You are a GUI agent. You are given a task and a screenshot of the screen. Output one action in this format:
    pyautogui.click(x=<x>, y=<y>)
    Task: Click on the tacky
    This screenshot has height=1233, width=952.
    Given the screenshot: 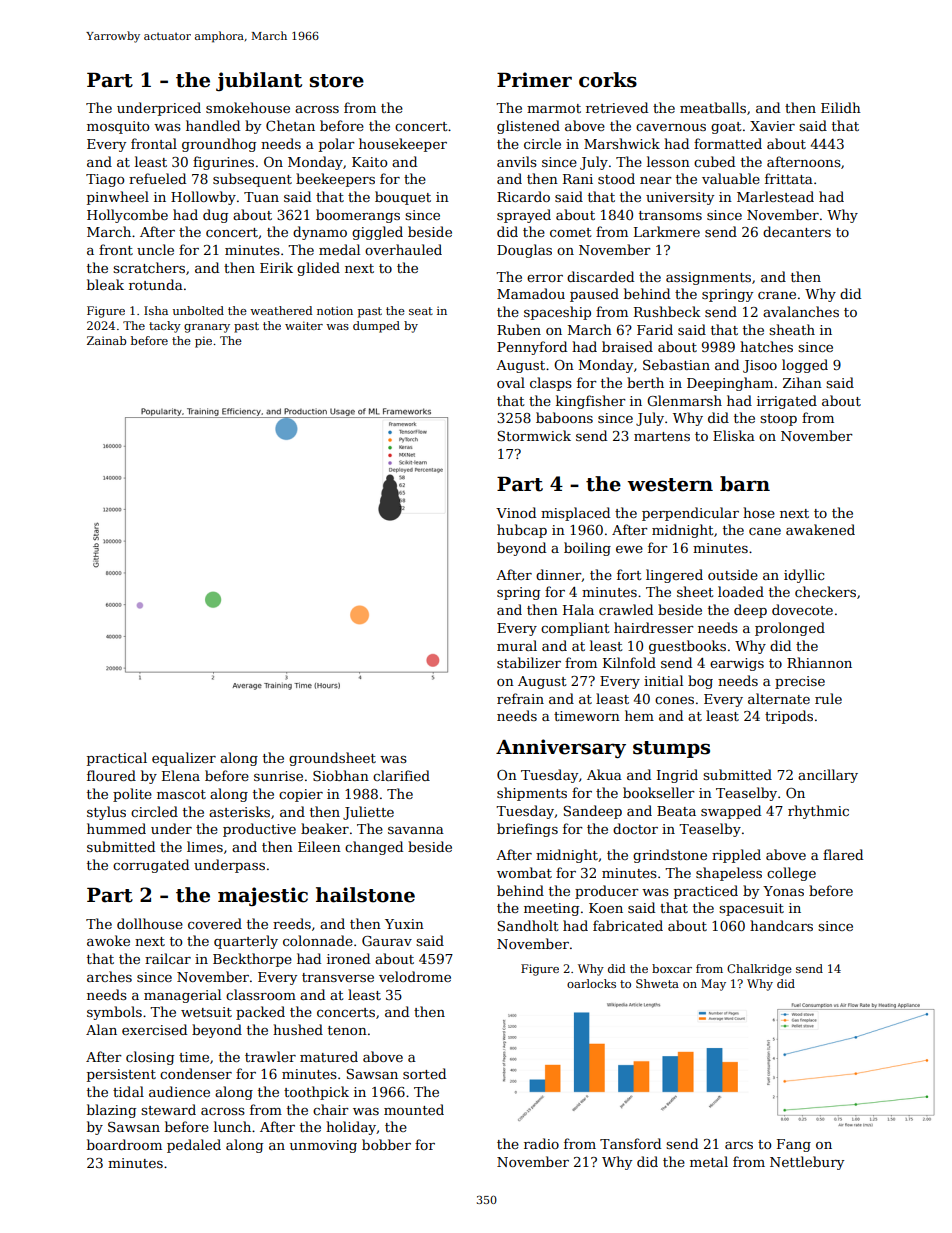 What is the action you would take?
    pyautogui.click(x=165, y=327)
